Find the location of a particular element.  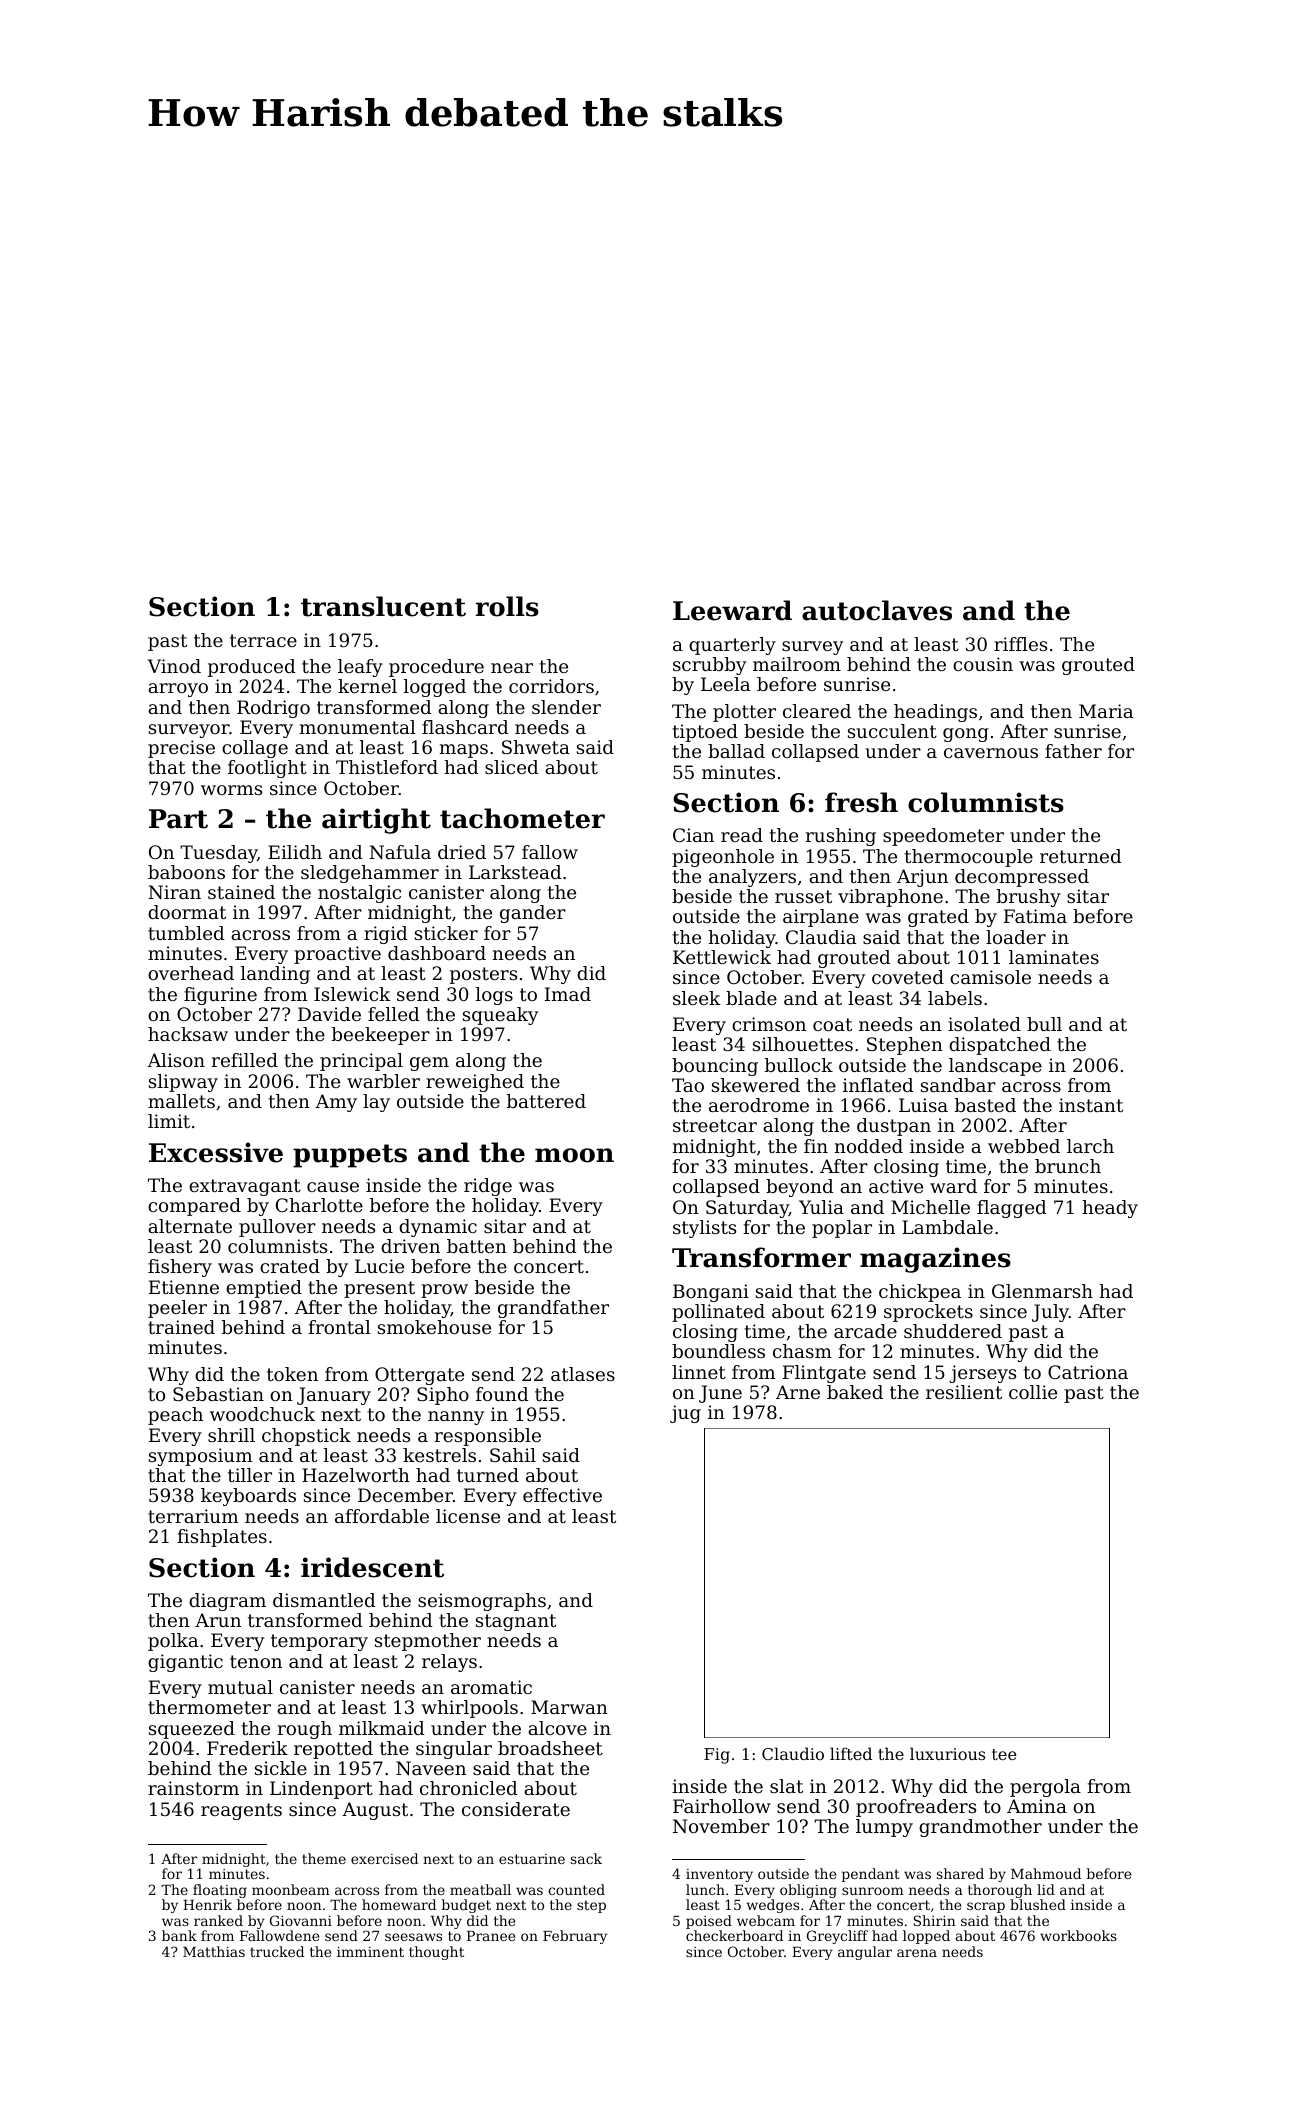

thought is located at coordinates (436, 1953).
